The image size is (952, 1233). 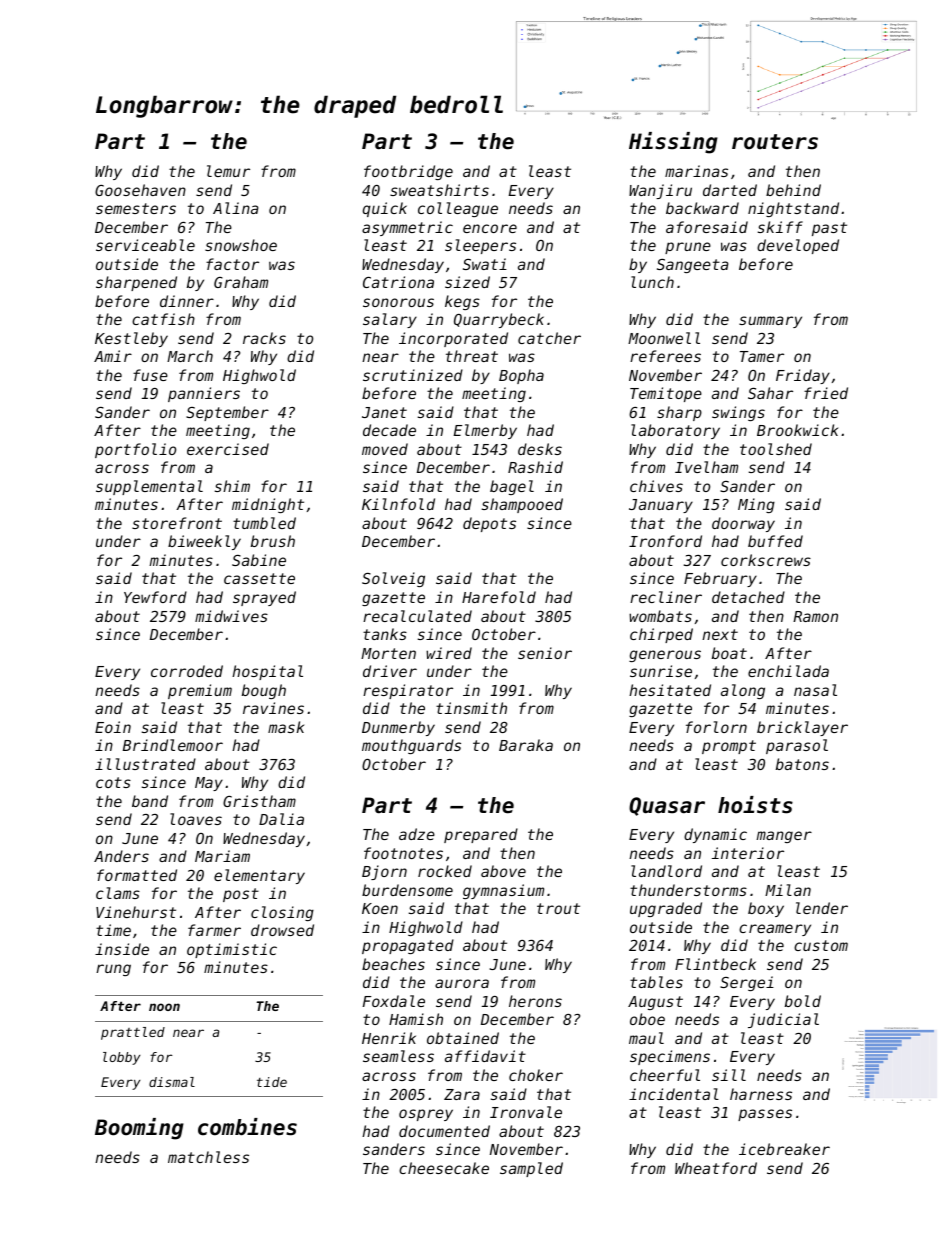 I want to click on fried, so click(x=826, y=393).
